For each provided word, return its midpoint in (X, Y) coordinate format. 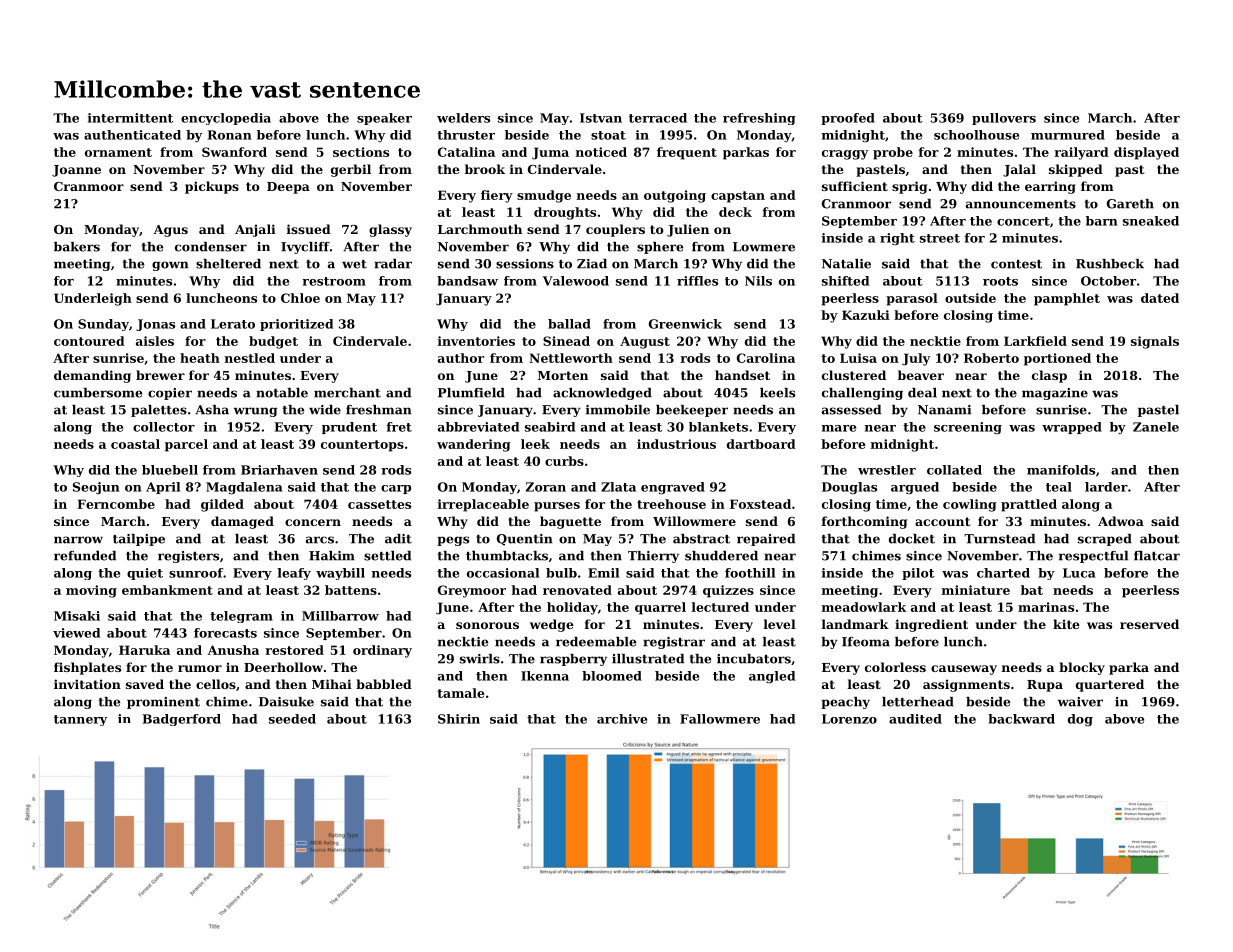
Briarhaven (279, 470)
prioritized (296, 325)
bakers (77, 247)
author (461, 358)
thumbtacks (507, 556)
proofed (848, 119)
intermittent (130, 118)
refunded (85, 556)
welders (463, 118)
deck (735, 212)
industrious (676, 444)
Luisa (858, 358)
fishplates (87, 668)
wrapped (1072, 428)
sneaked (1151, 221)
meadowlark (864, 607)
